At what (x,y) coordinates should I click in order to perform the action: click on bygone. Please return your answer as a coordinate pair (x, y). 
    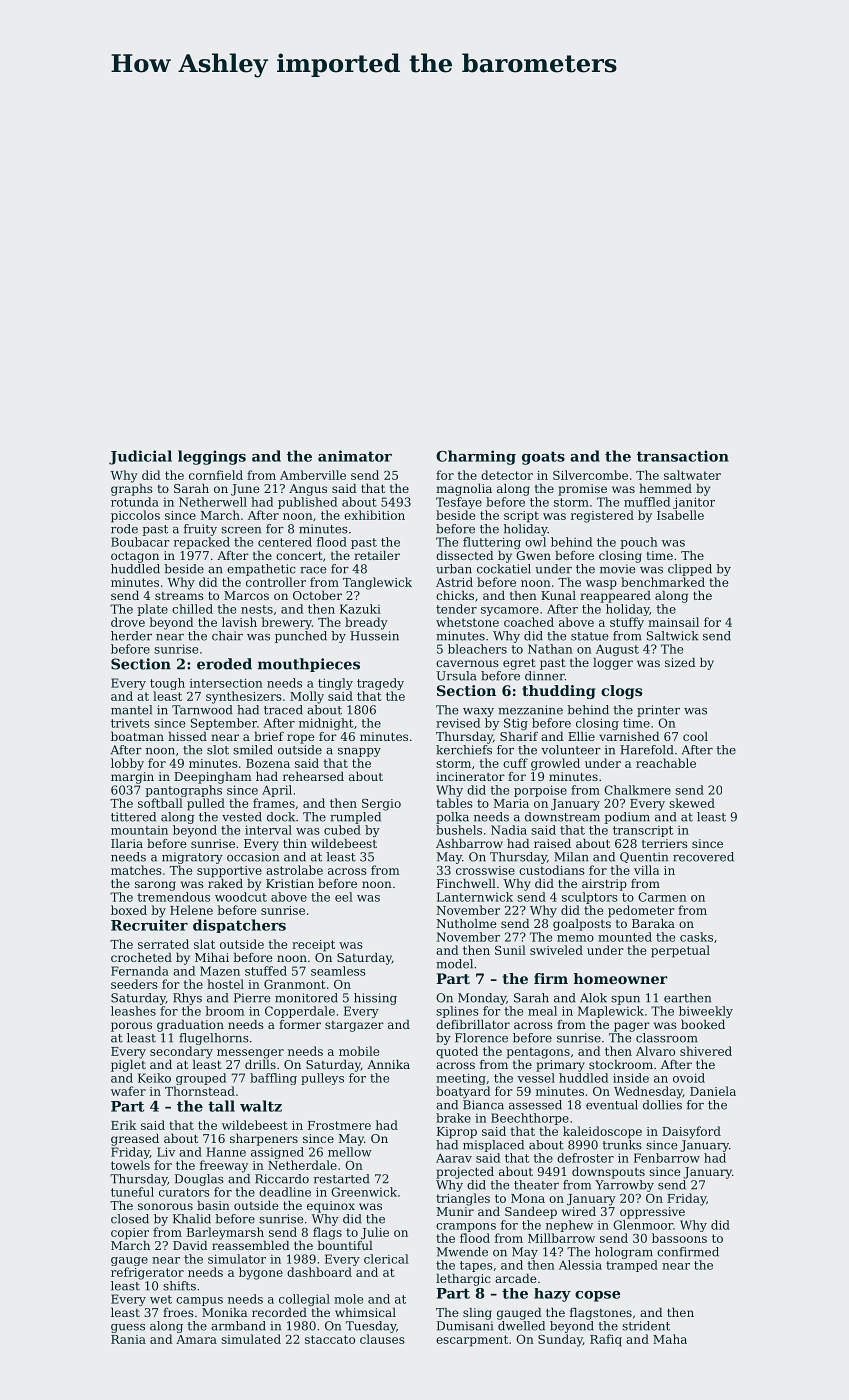
    Looking at the image, I should click on (261, 1273).
